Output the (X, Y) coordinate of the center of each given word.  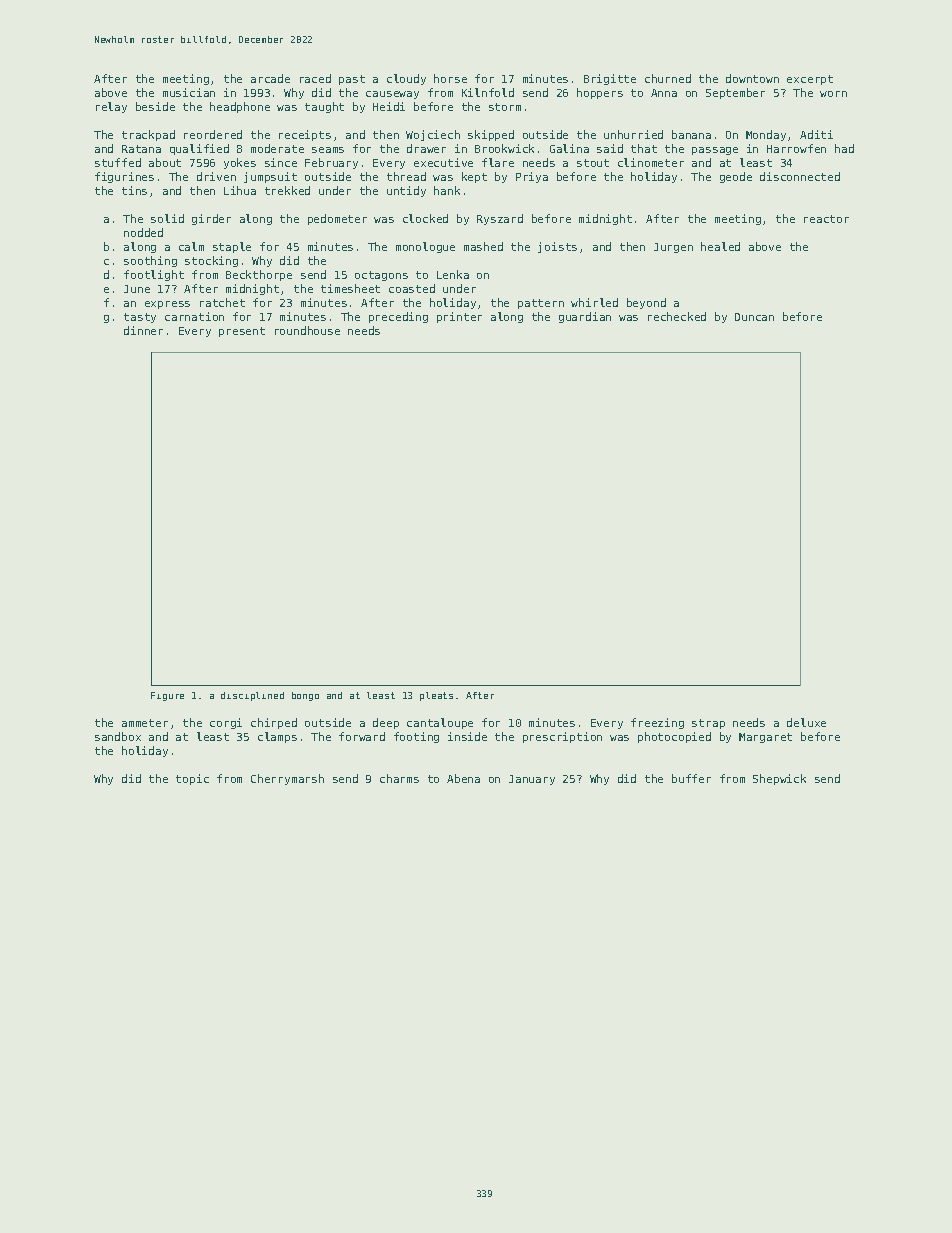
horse (450, 78)
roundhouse (307, 330)
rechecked (677, 316)
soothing (150, 261)
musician (189, 92)
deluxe (806, 722)
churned (668, 78)
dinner (143, 330)
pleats (436, 696)
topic (192, 779)
